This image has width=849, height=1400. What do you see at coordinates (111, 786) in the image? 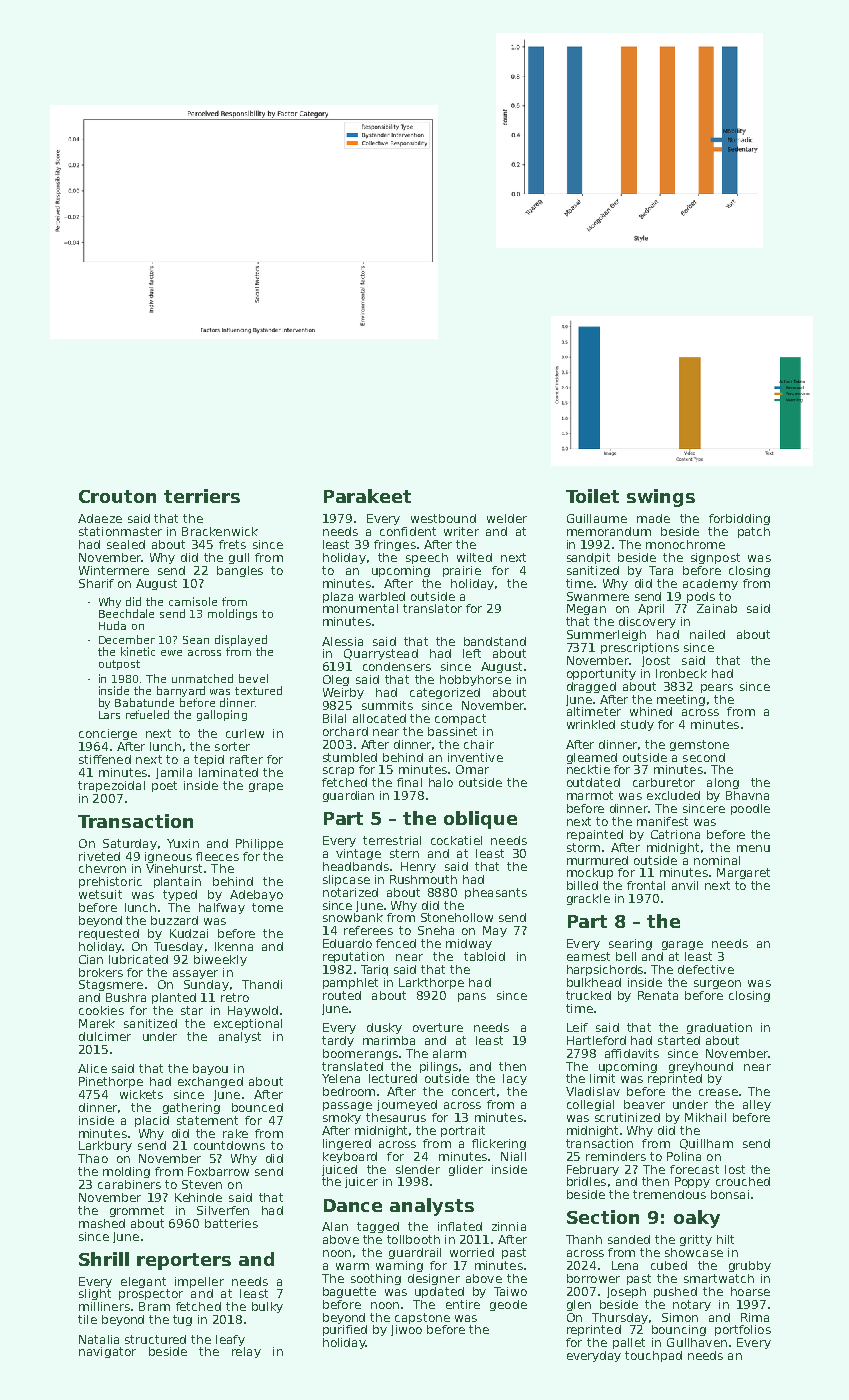
I see `trapezoidal` at bounding box center [111, 786].
